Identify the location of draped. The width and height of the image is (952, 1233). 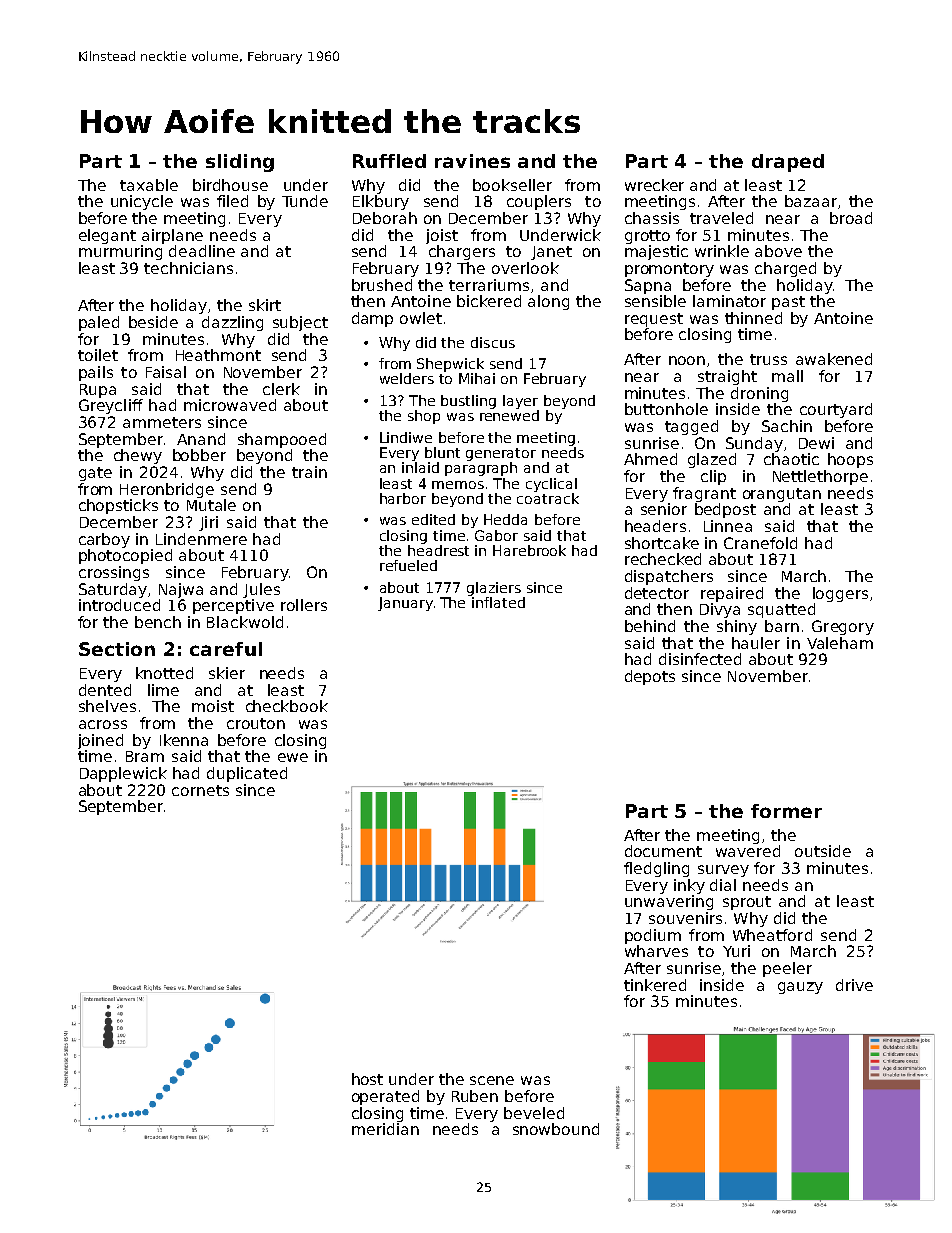
(788, 163).
